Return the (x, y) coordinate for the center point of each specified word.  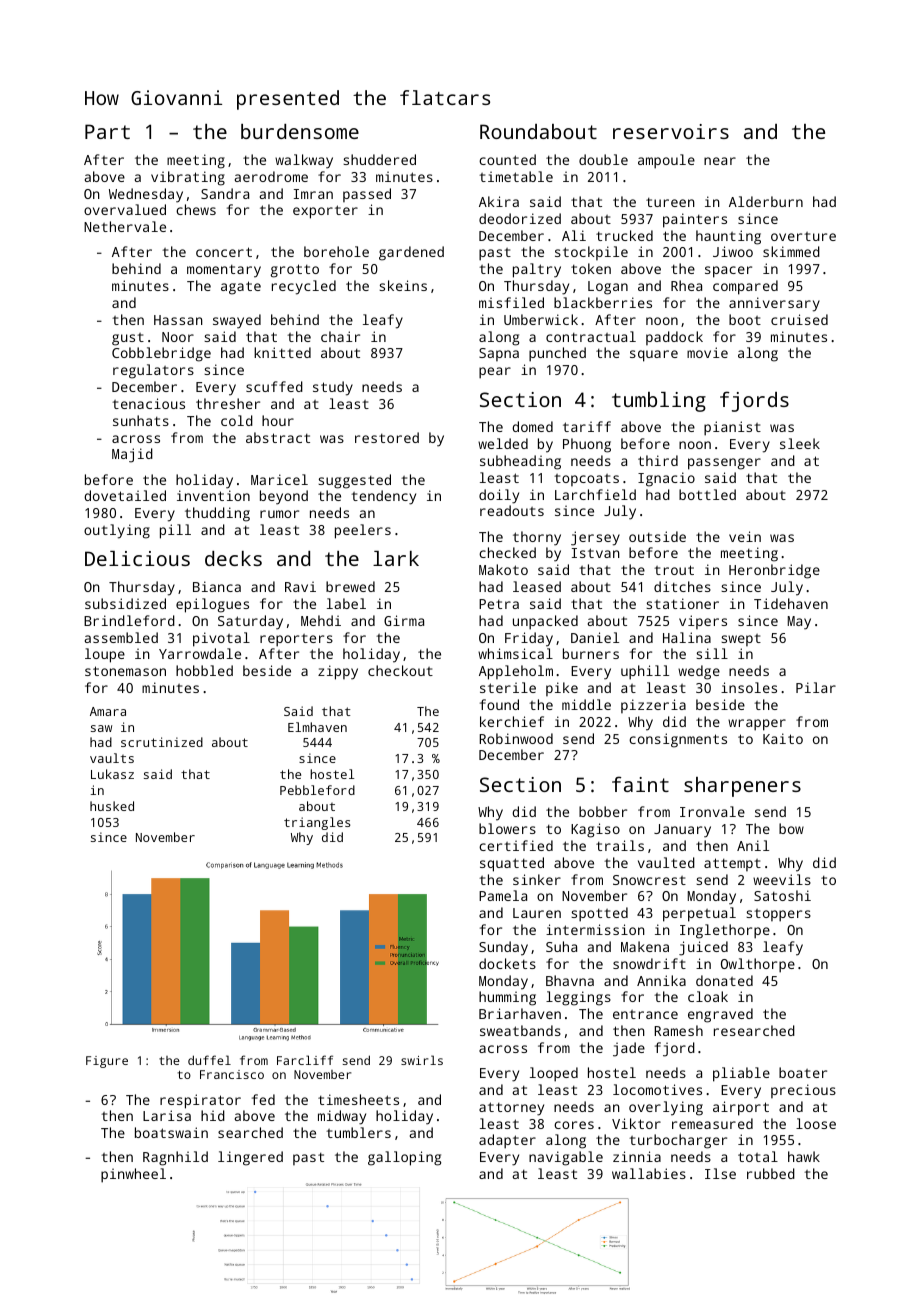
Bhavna (570, 980)
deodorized (520, 218)
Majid (132, 455)
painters (695, 220)
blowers (507, 828)
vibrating (188, 178)
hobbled (204, 670)
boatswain (171, 1132)
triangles (317, 823)
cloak (708, 996)
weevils (782, 879)
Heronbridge (774, 571)
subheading (520, 462)
